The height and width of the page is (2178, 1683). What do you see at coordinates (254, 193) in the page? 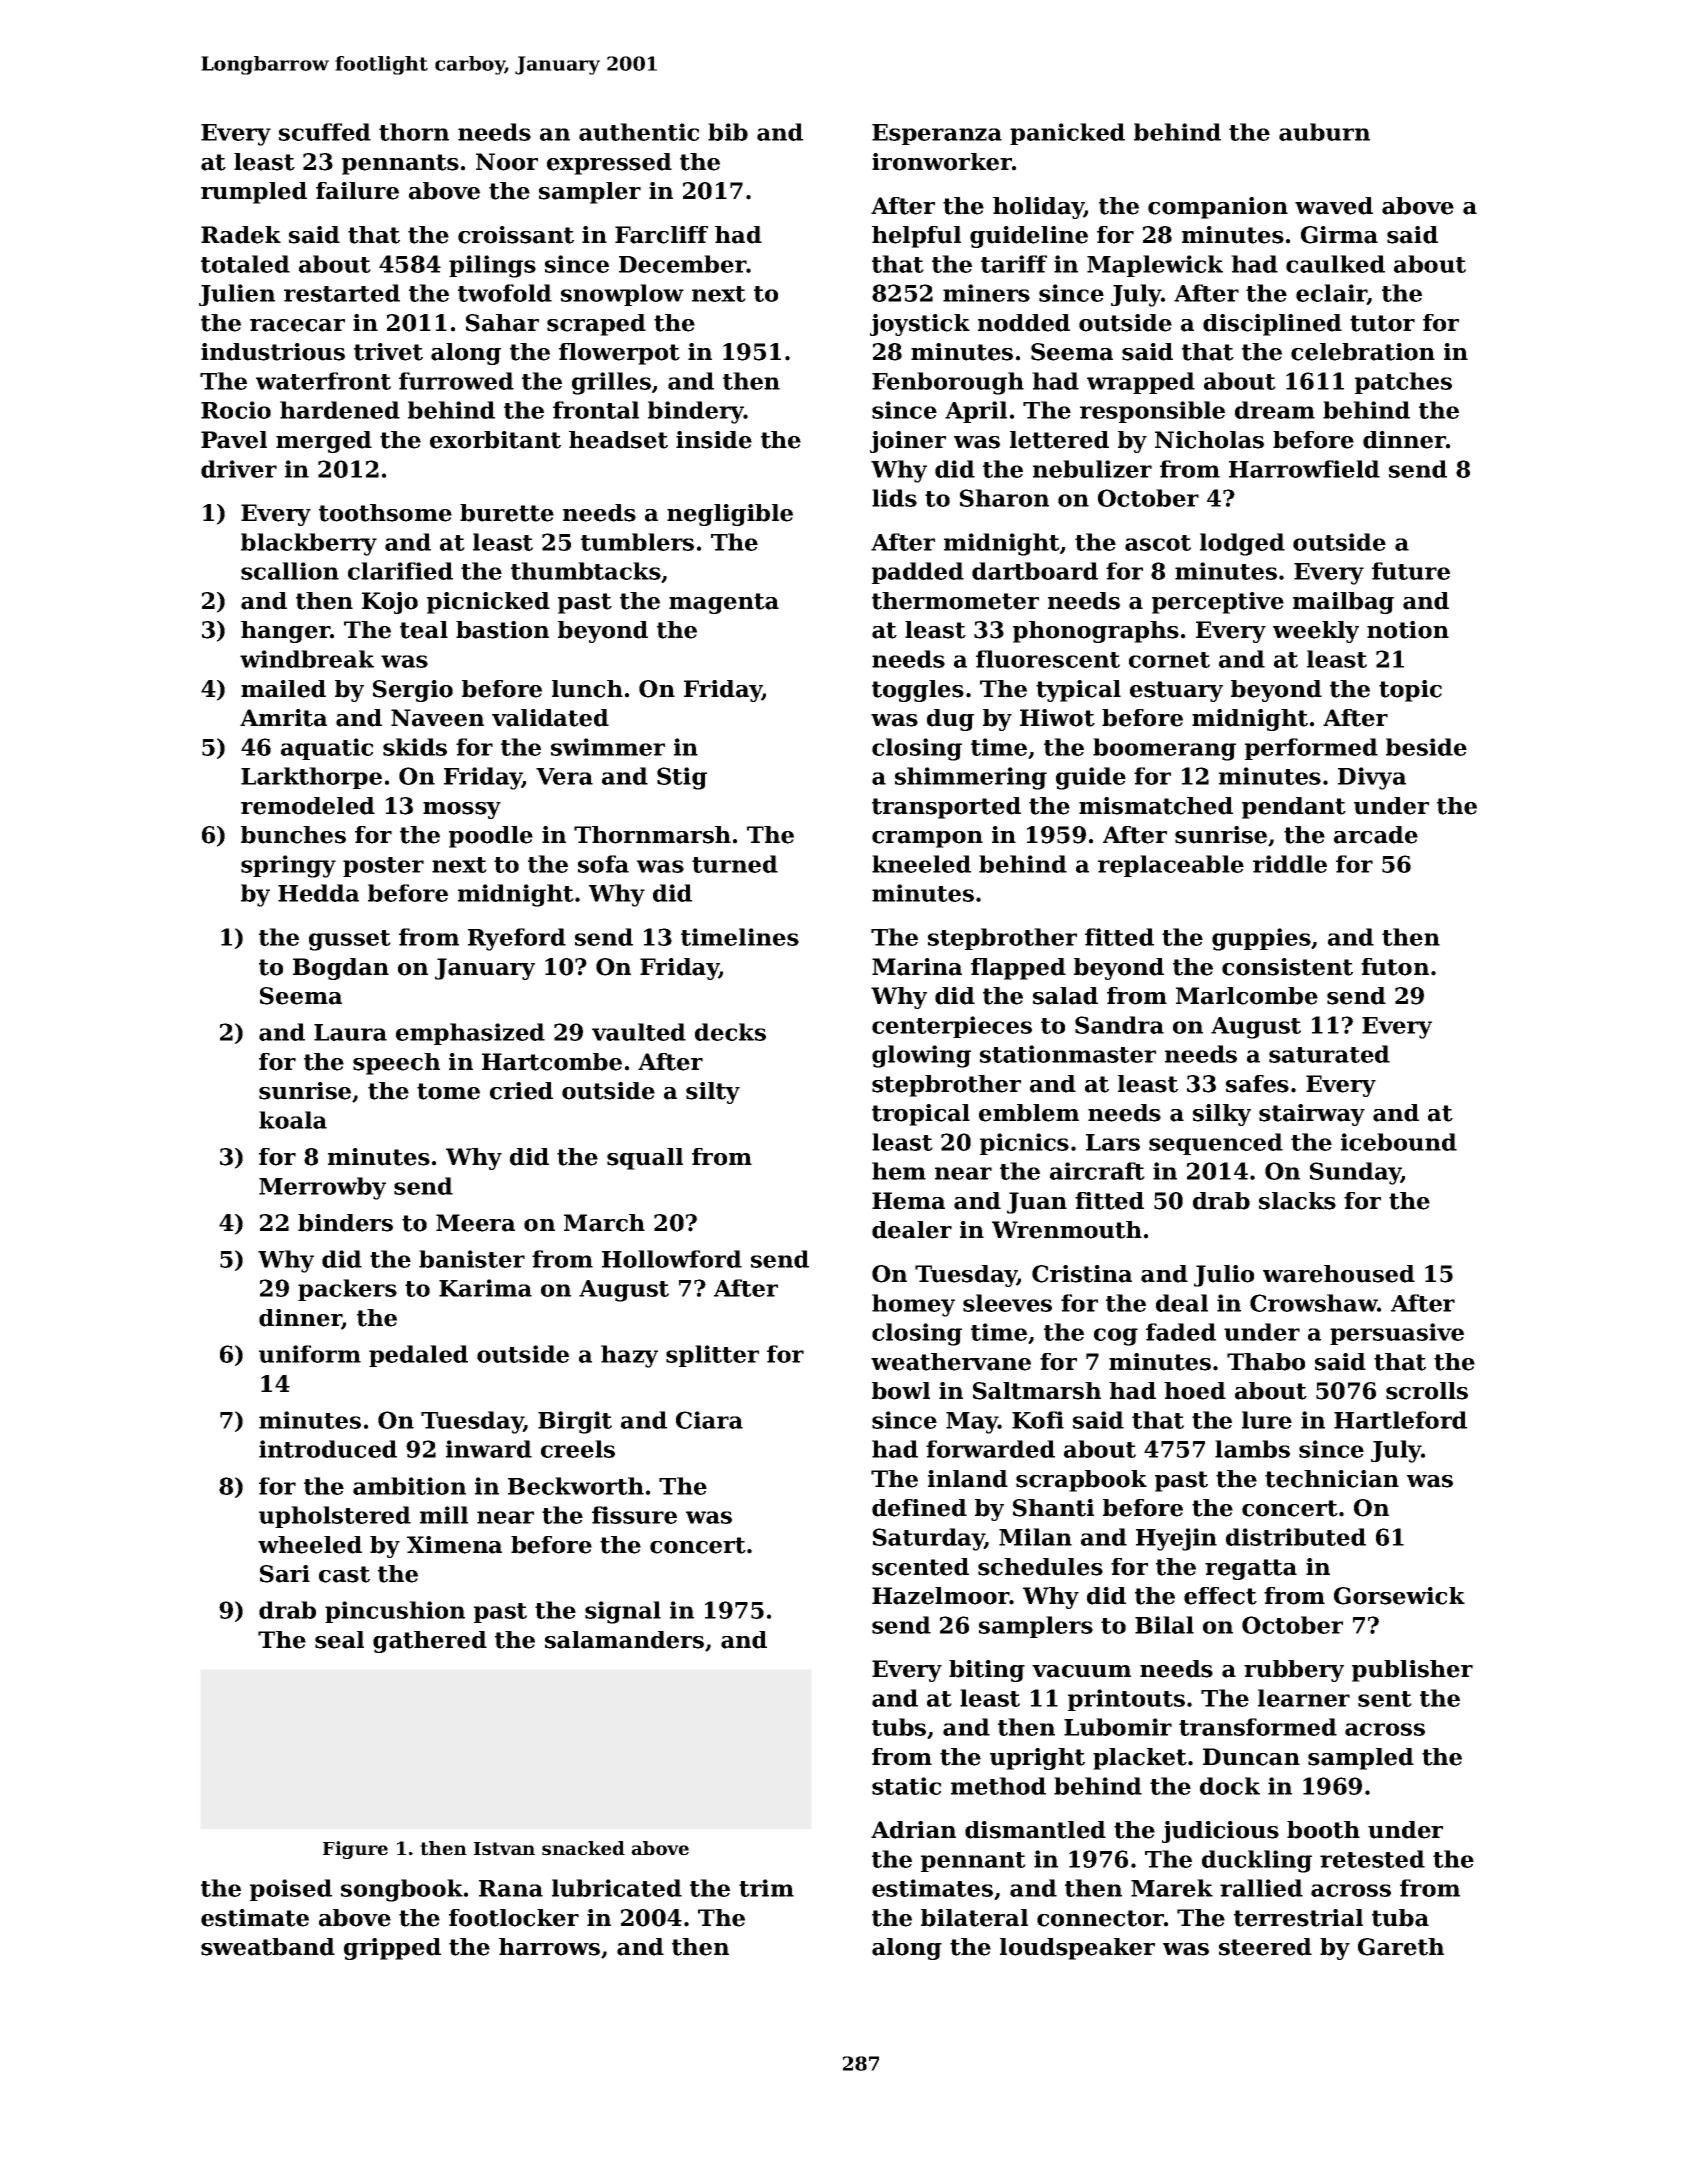
I see `rumpled` at bounding box center [254, 193].
